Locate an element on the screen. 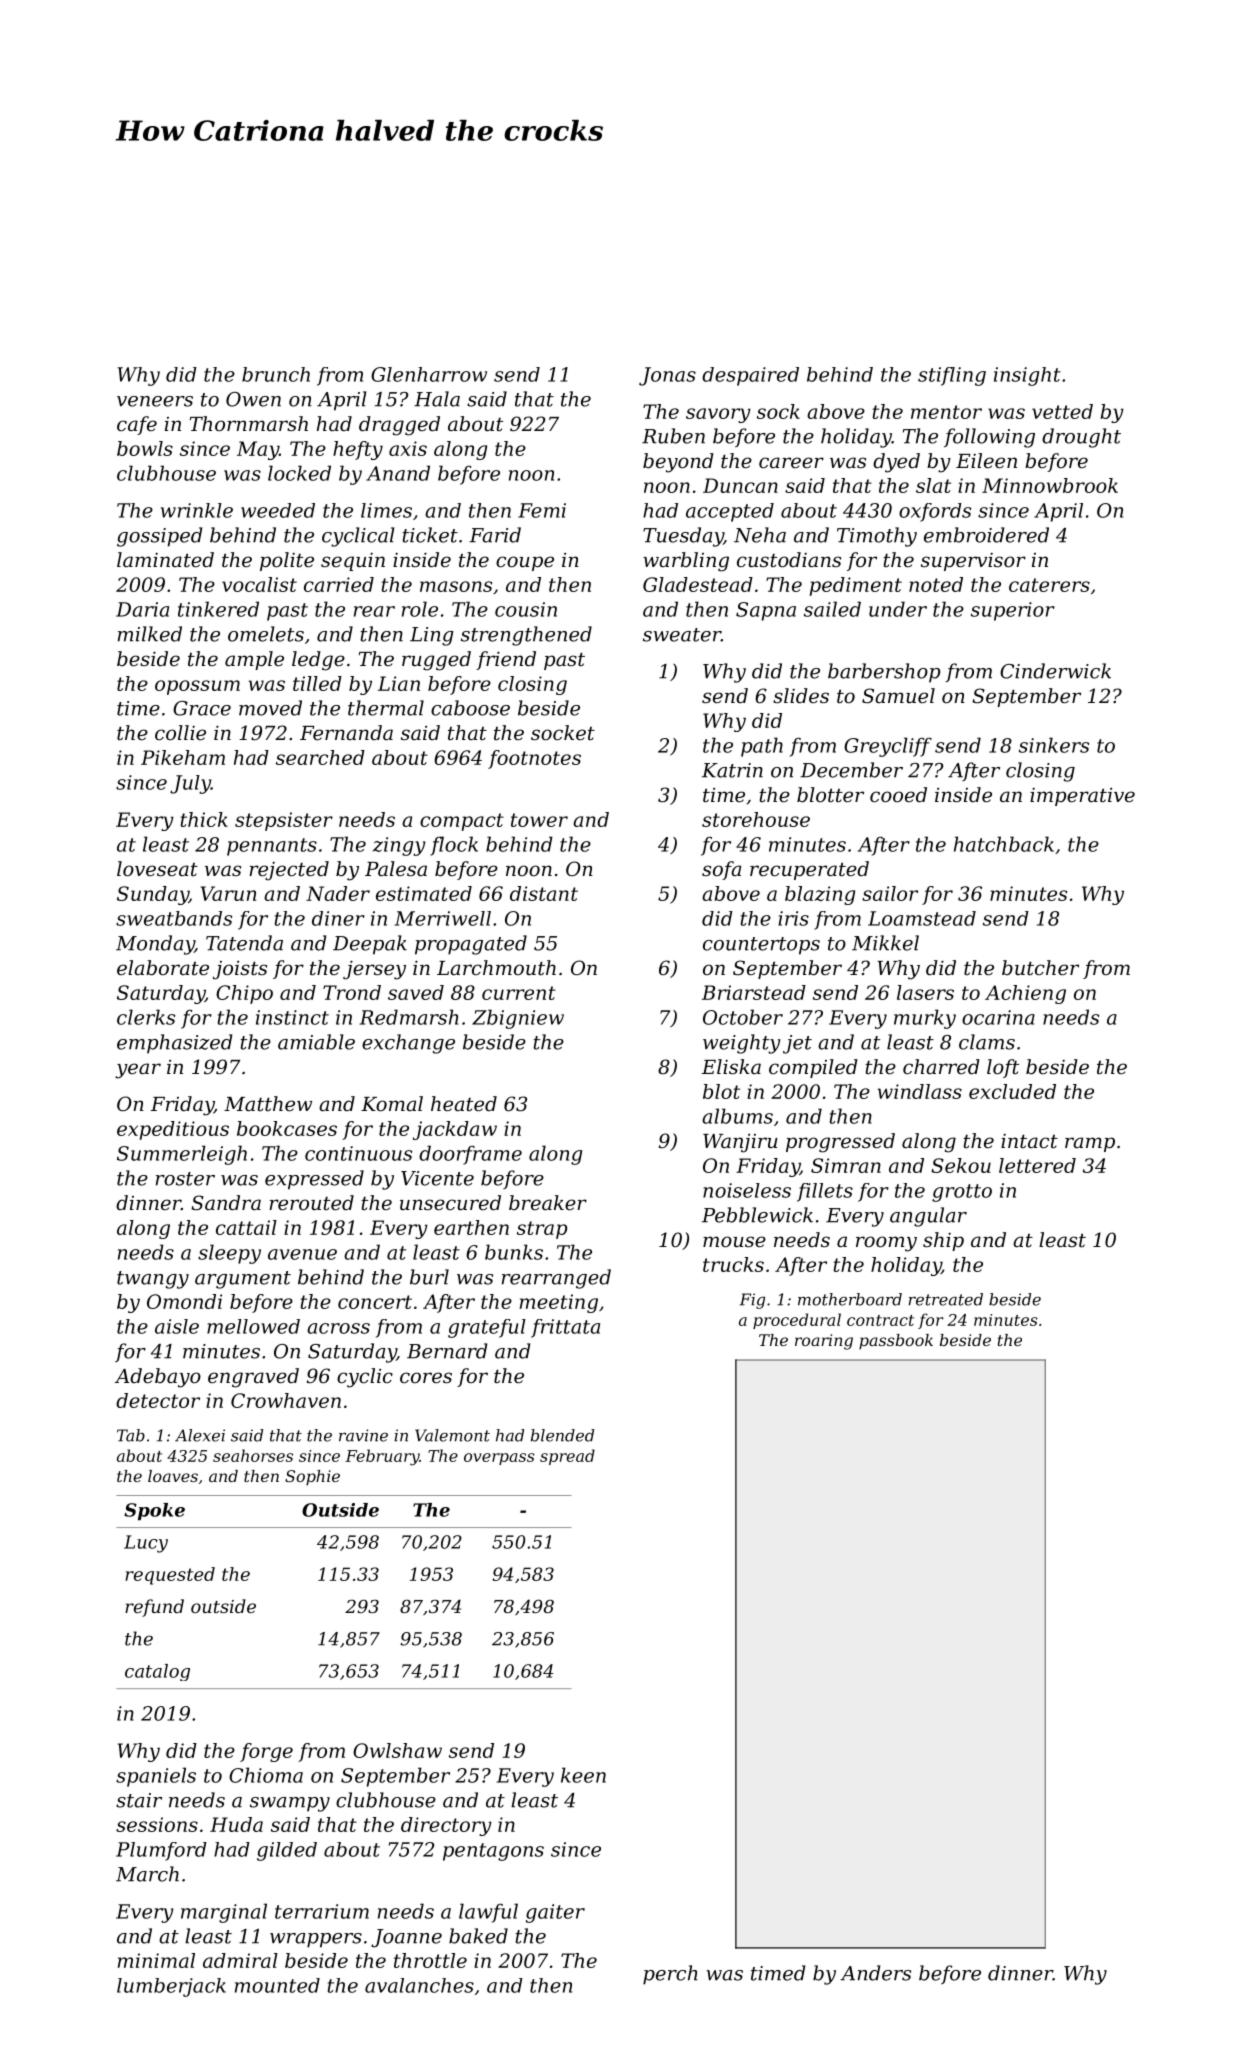 The image size is (1255, 2066). Greycliff is located at coordinates (888, 747).
